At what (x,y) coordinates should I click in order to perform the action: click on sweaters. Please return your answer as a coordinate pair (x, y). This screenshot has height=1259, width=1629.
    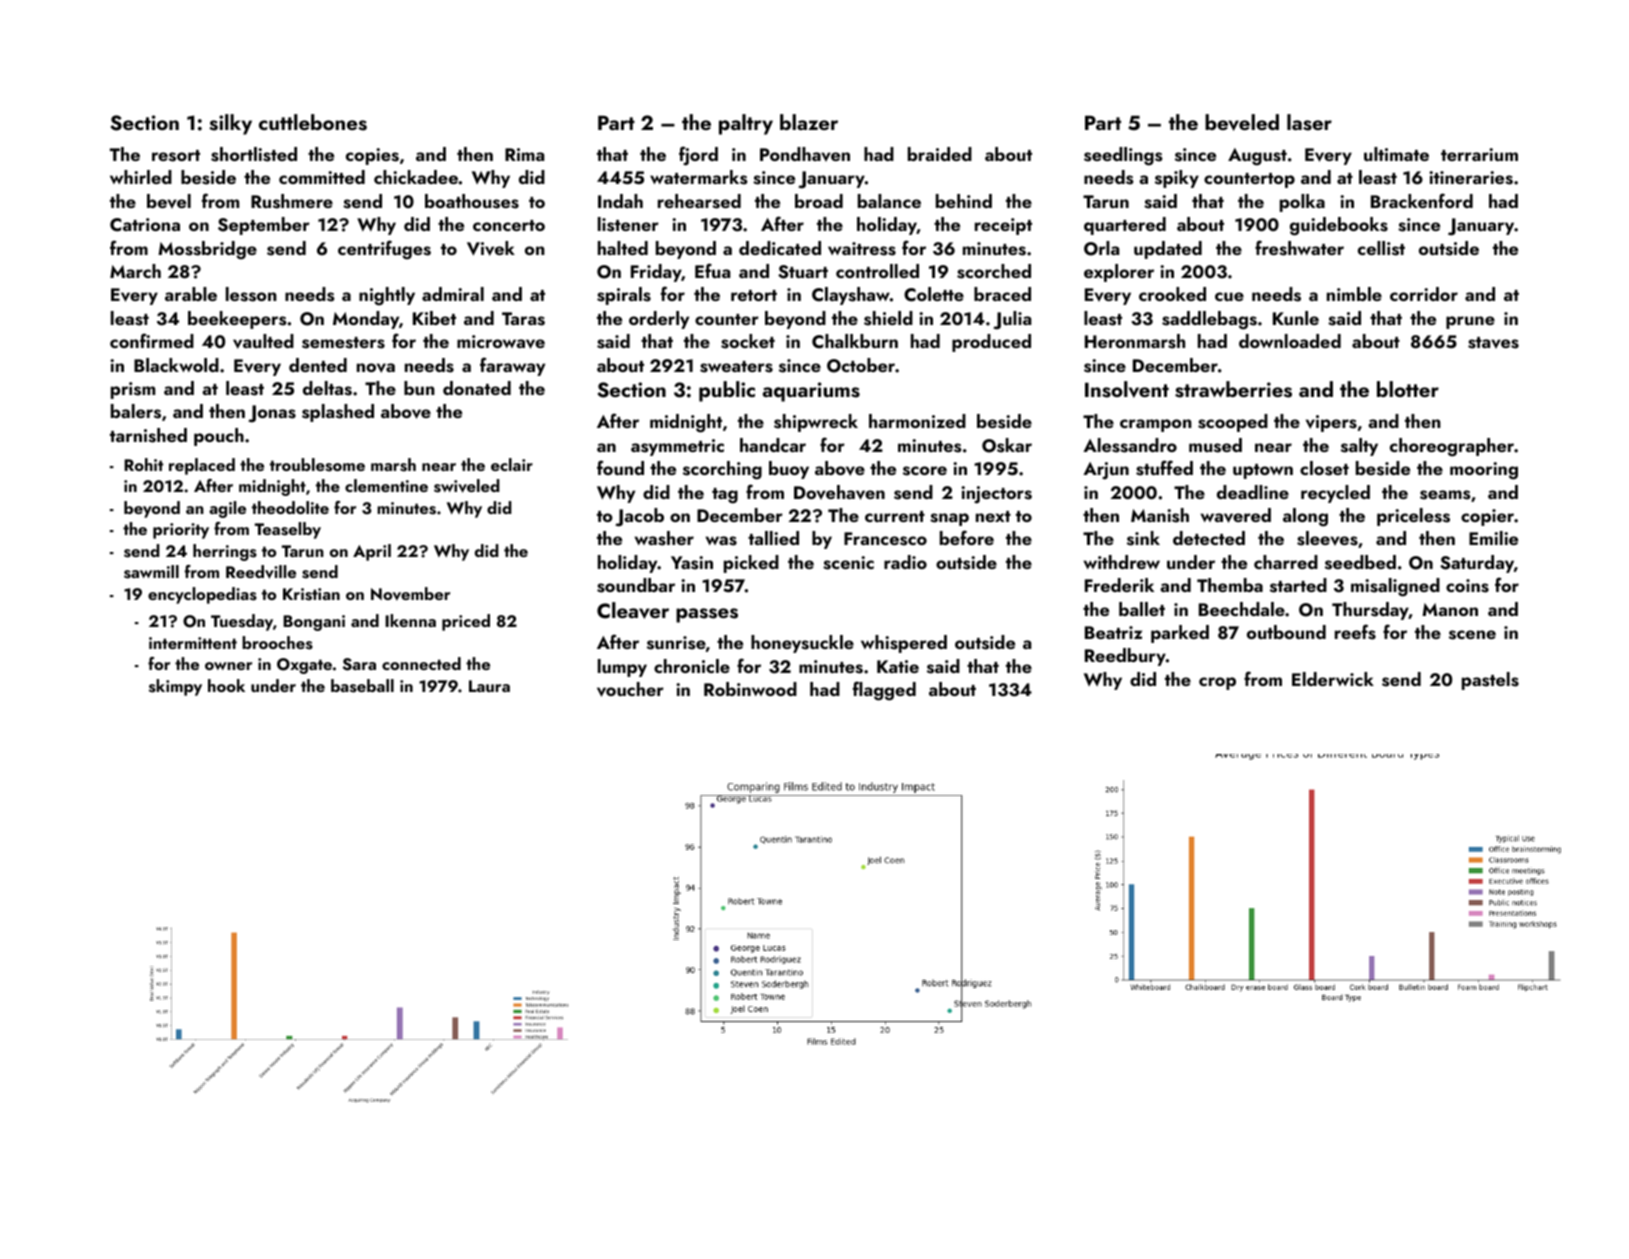
    Looking at the image, I should click on (736, 367).
